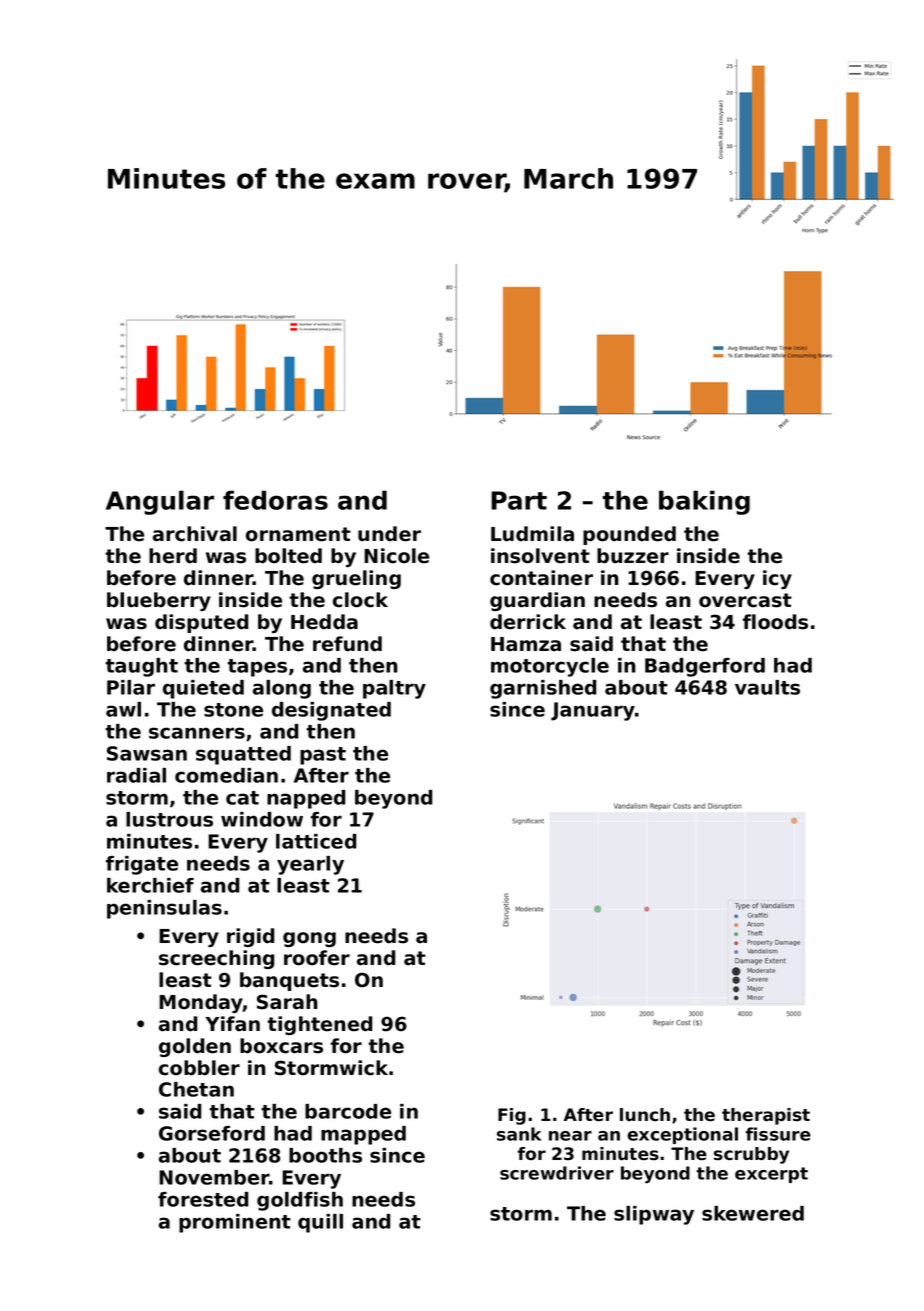 Image resolution: width=924 pixels, height=1311 pixels. What do you see at coordinates (197, 733) in the page?
I see `scanners` at bounding box center [197, 733].
